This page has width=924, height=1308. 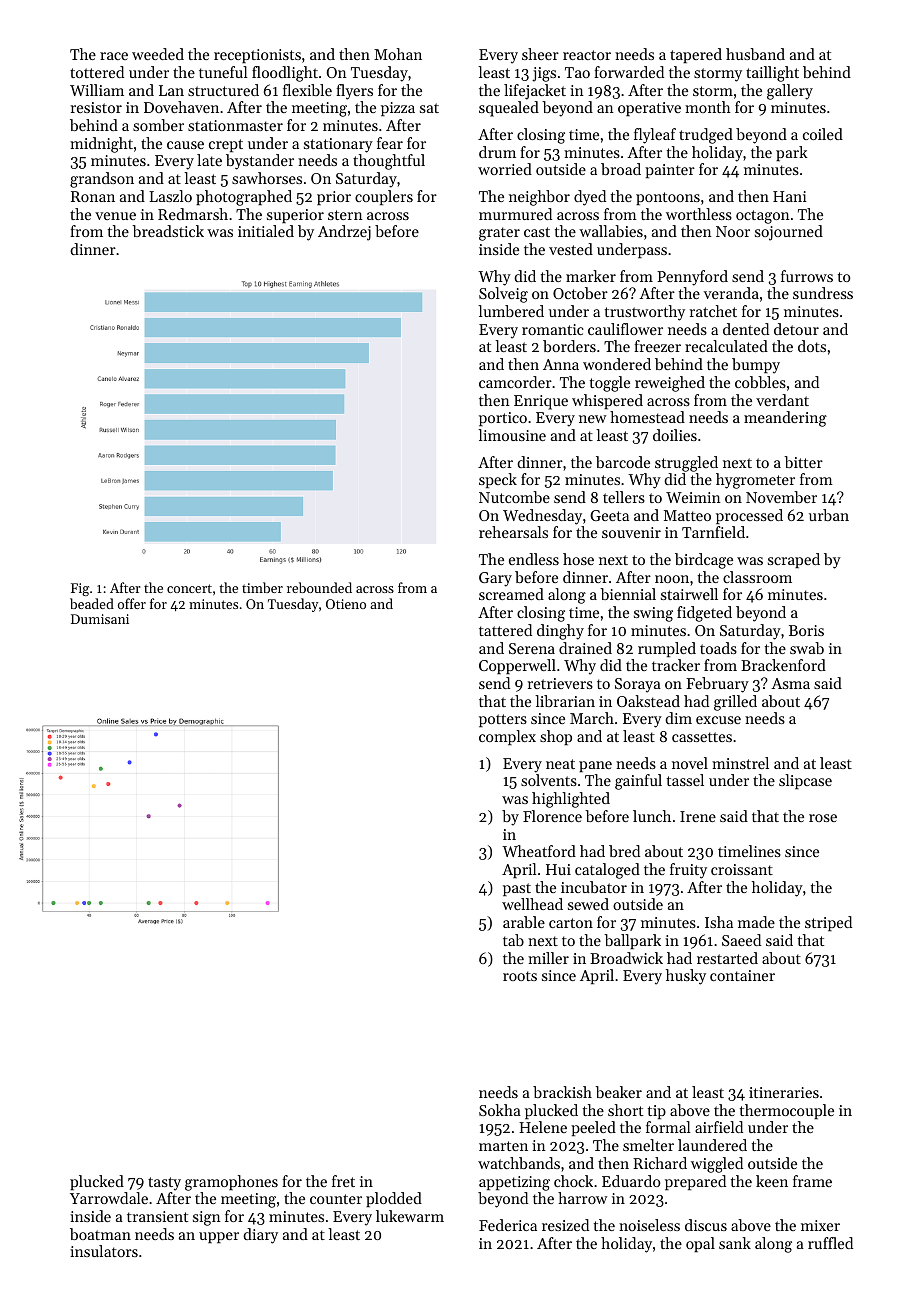 I want to click on tapered, so click(x=696, y=55).
